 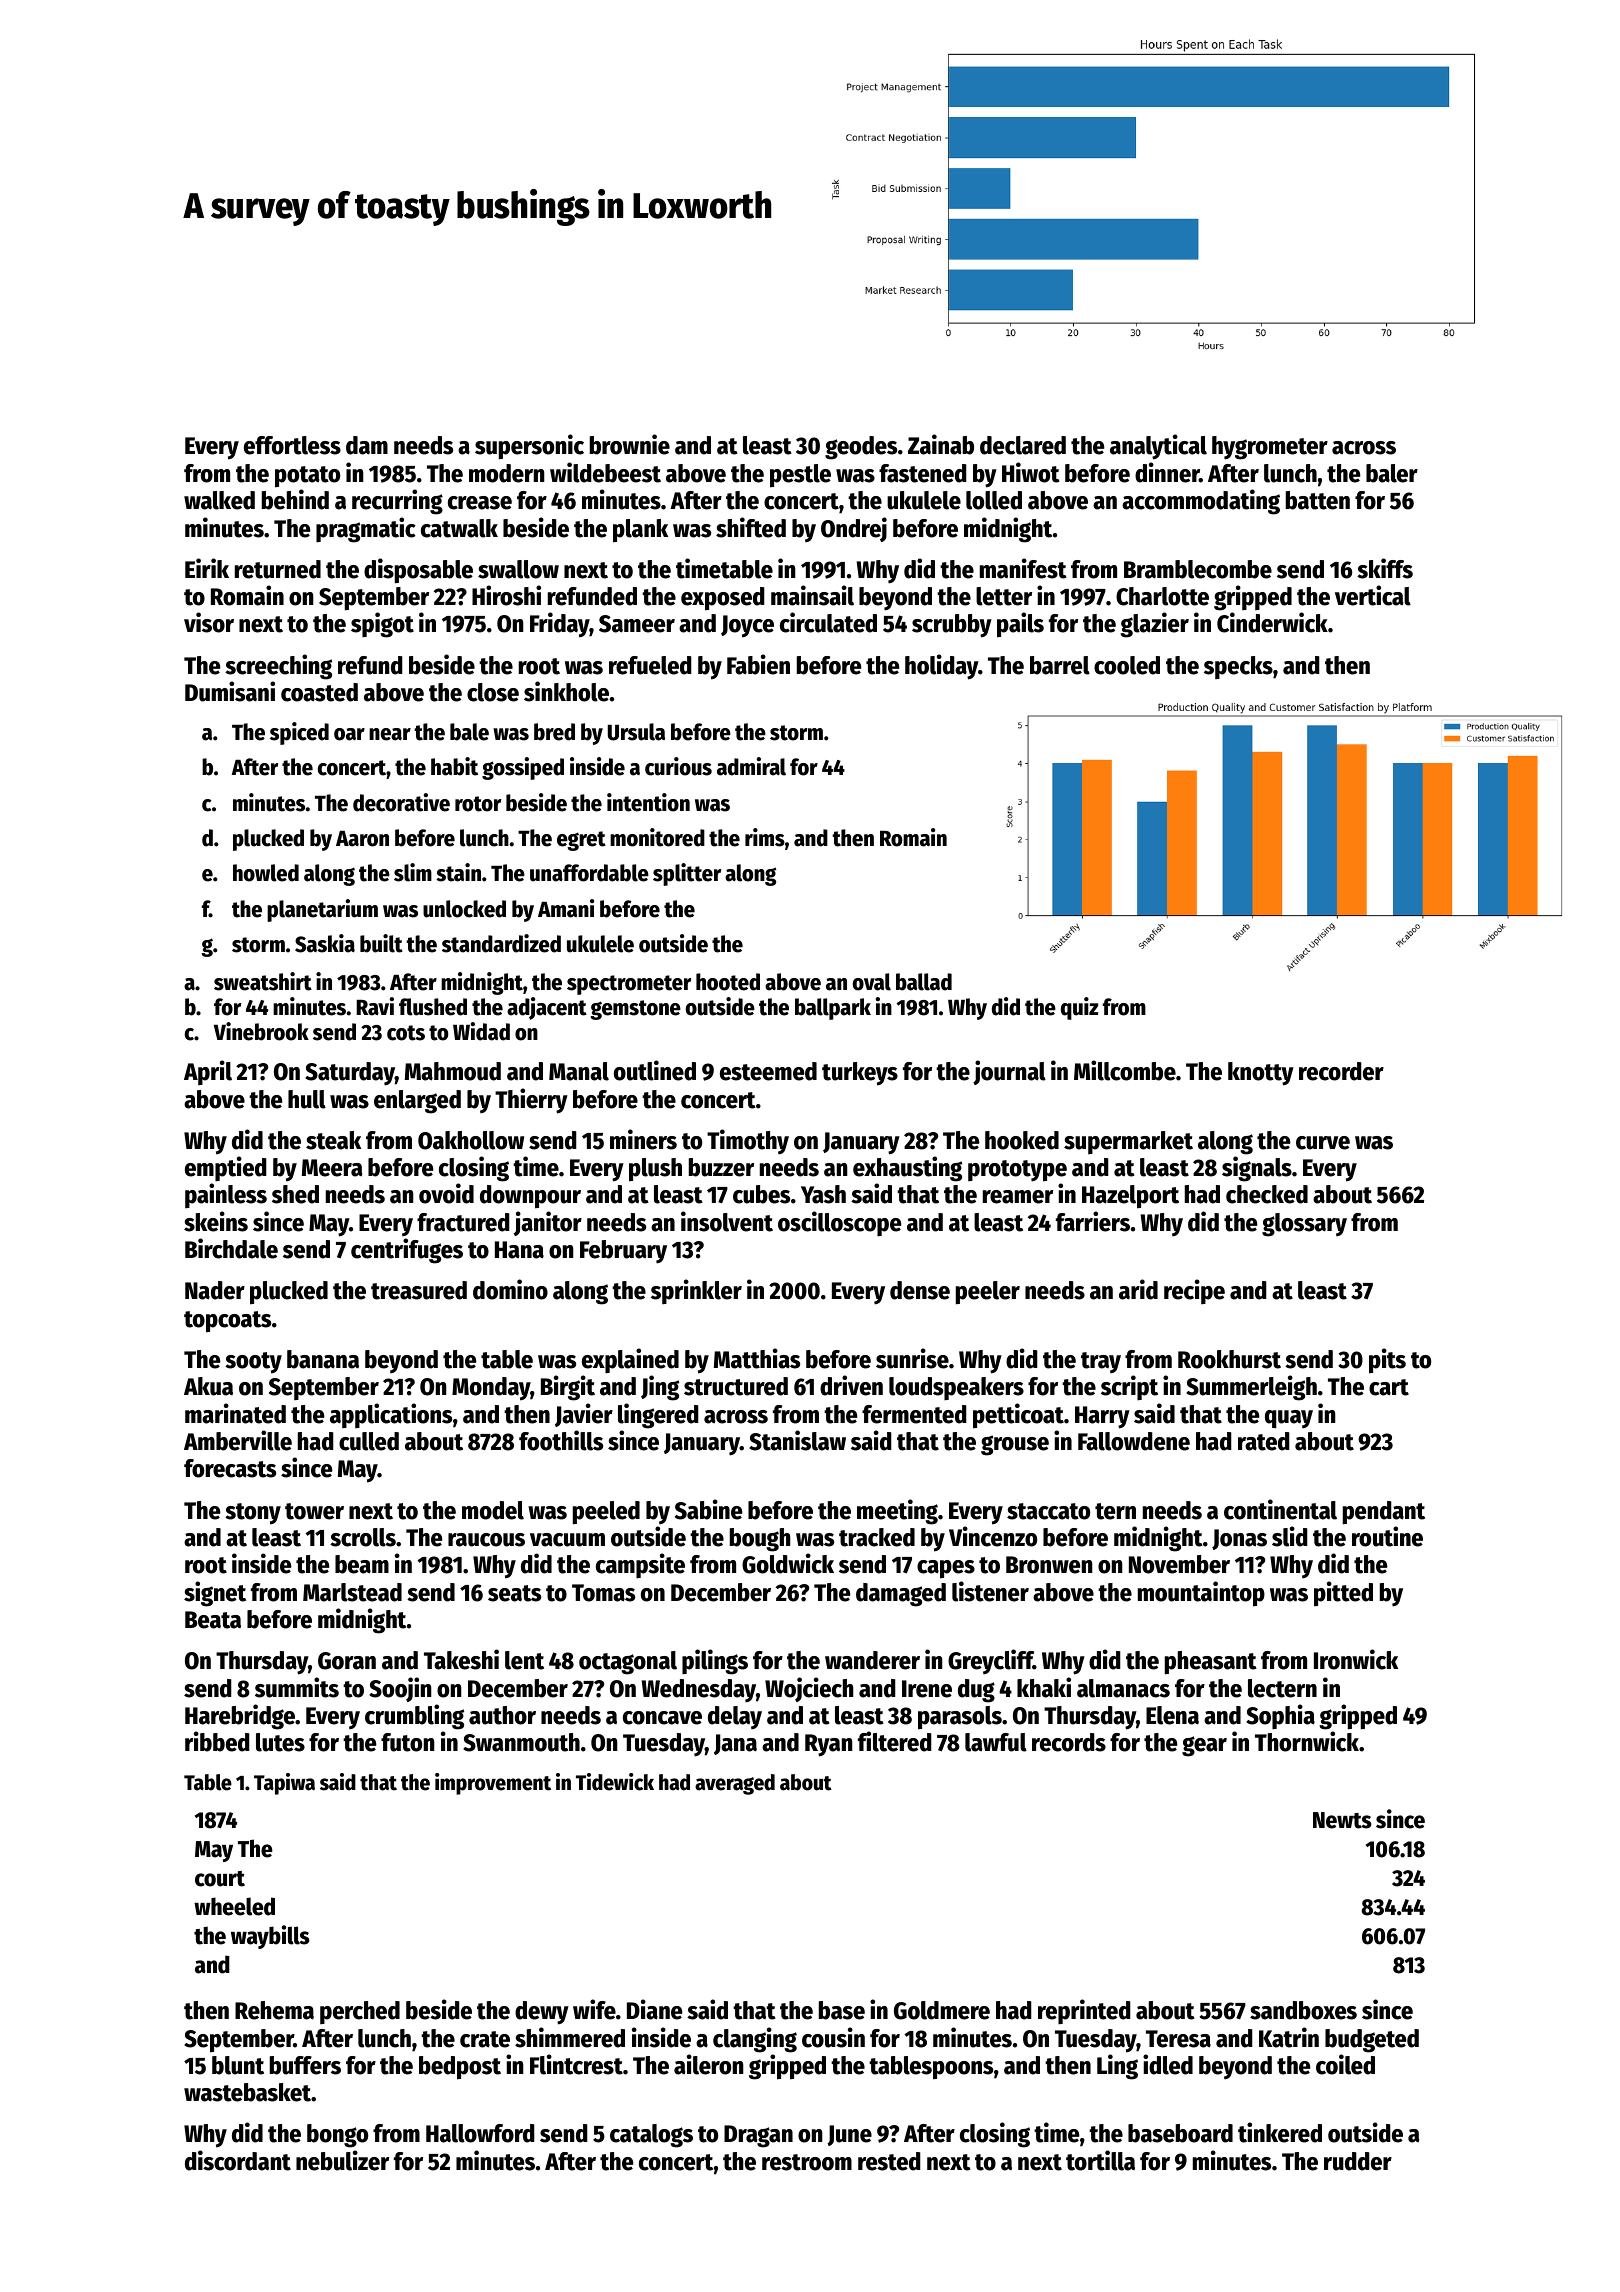 What do you see at coordinates (751, 527) in the image?
I see `shifted` at bounding box center [751, 527].
